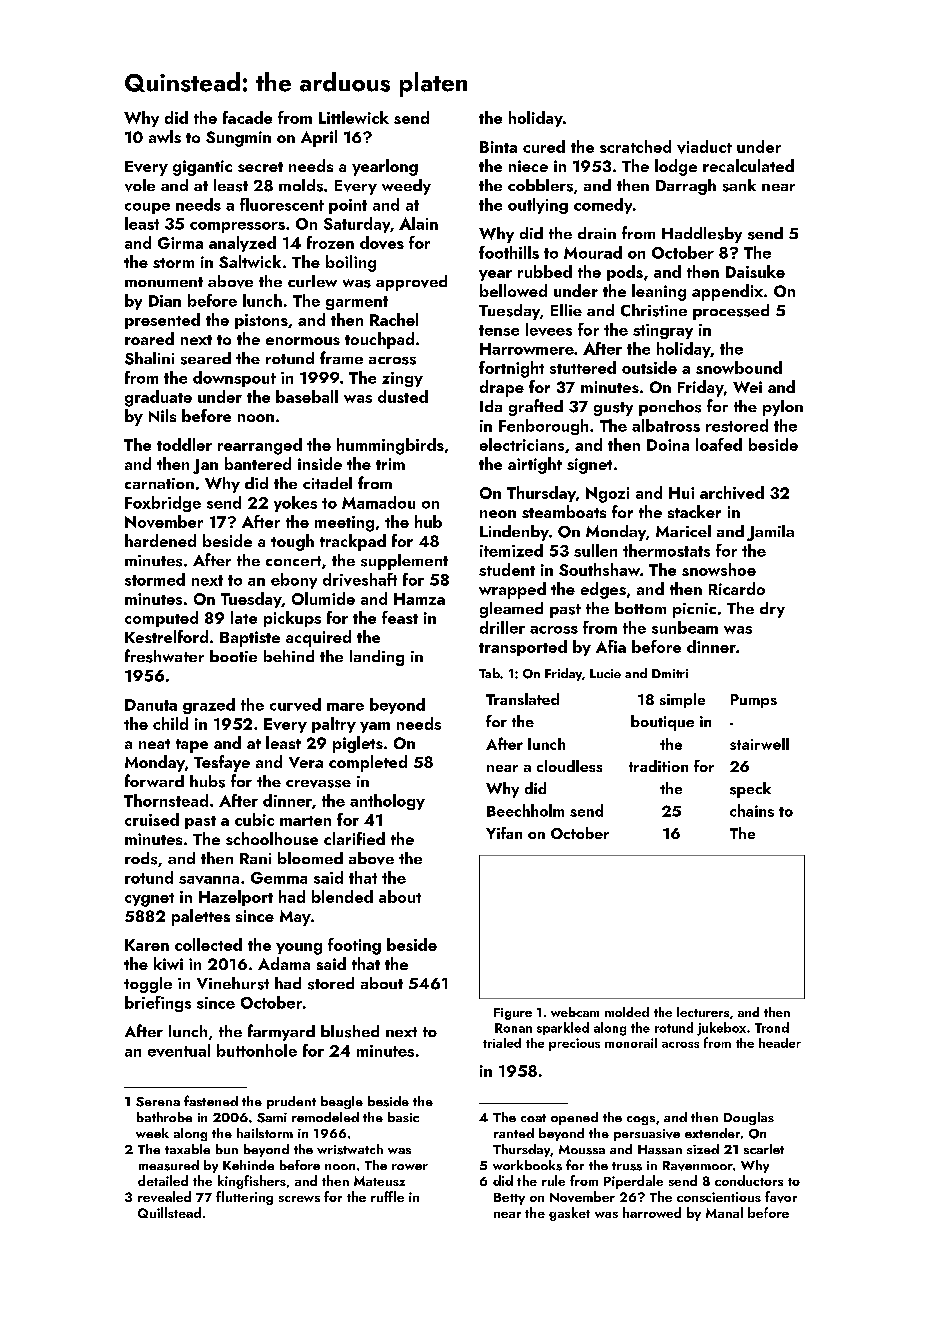 The width and height of the screenshot is (929, 1320). What do you see at coordinates (719, 444) in the screenshot?
I see `loafed` at bounding box center [719, 444].
